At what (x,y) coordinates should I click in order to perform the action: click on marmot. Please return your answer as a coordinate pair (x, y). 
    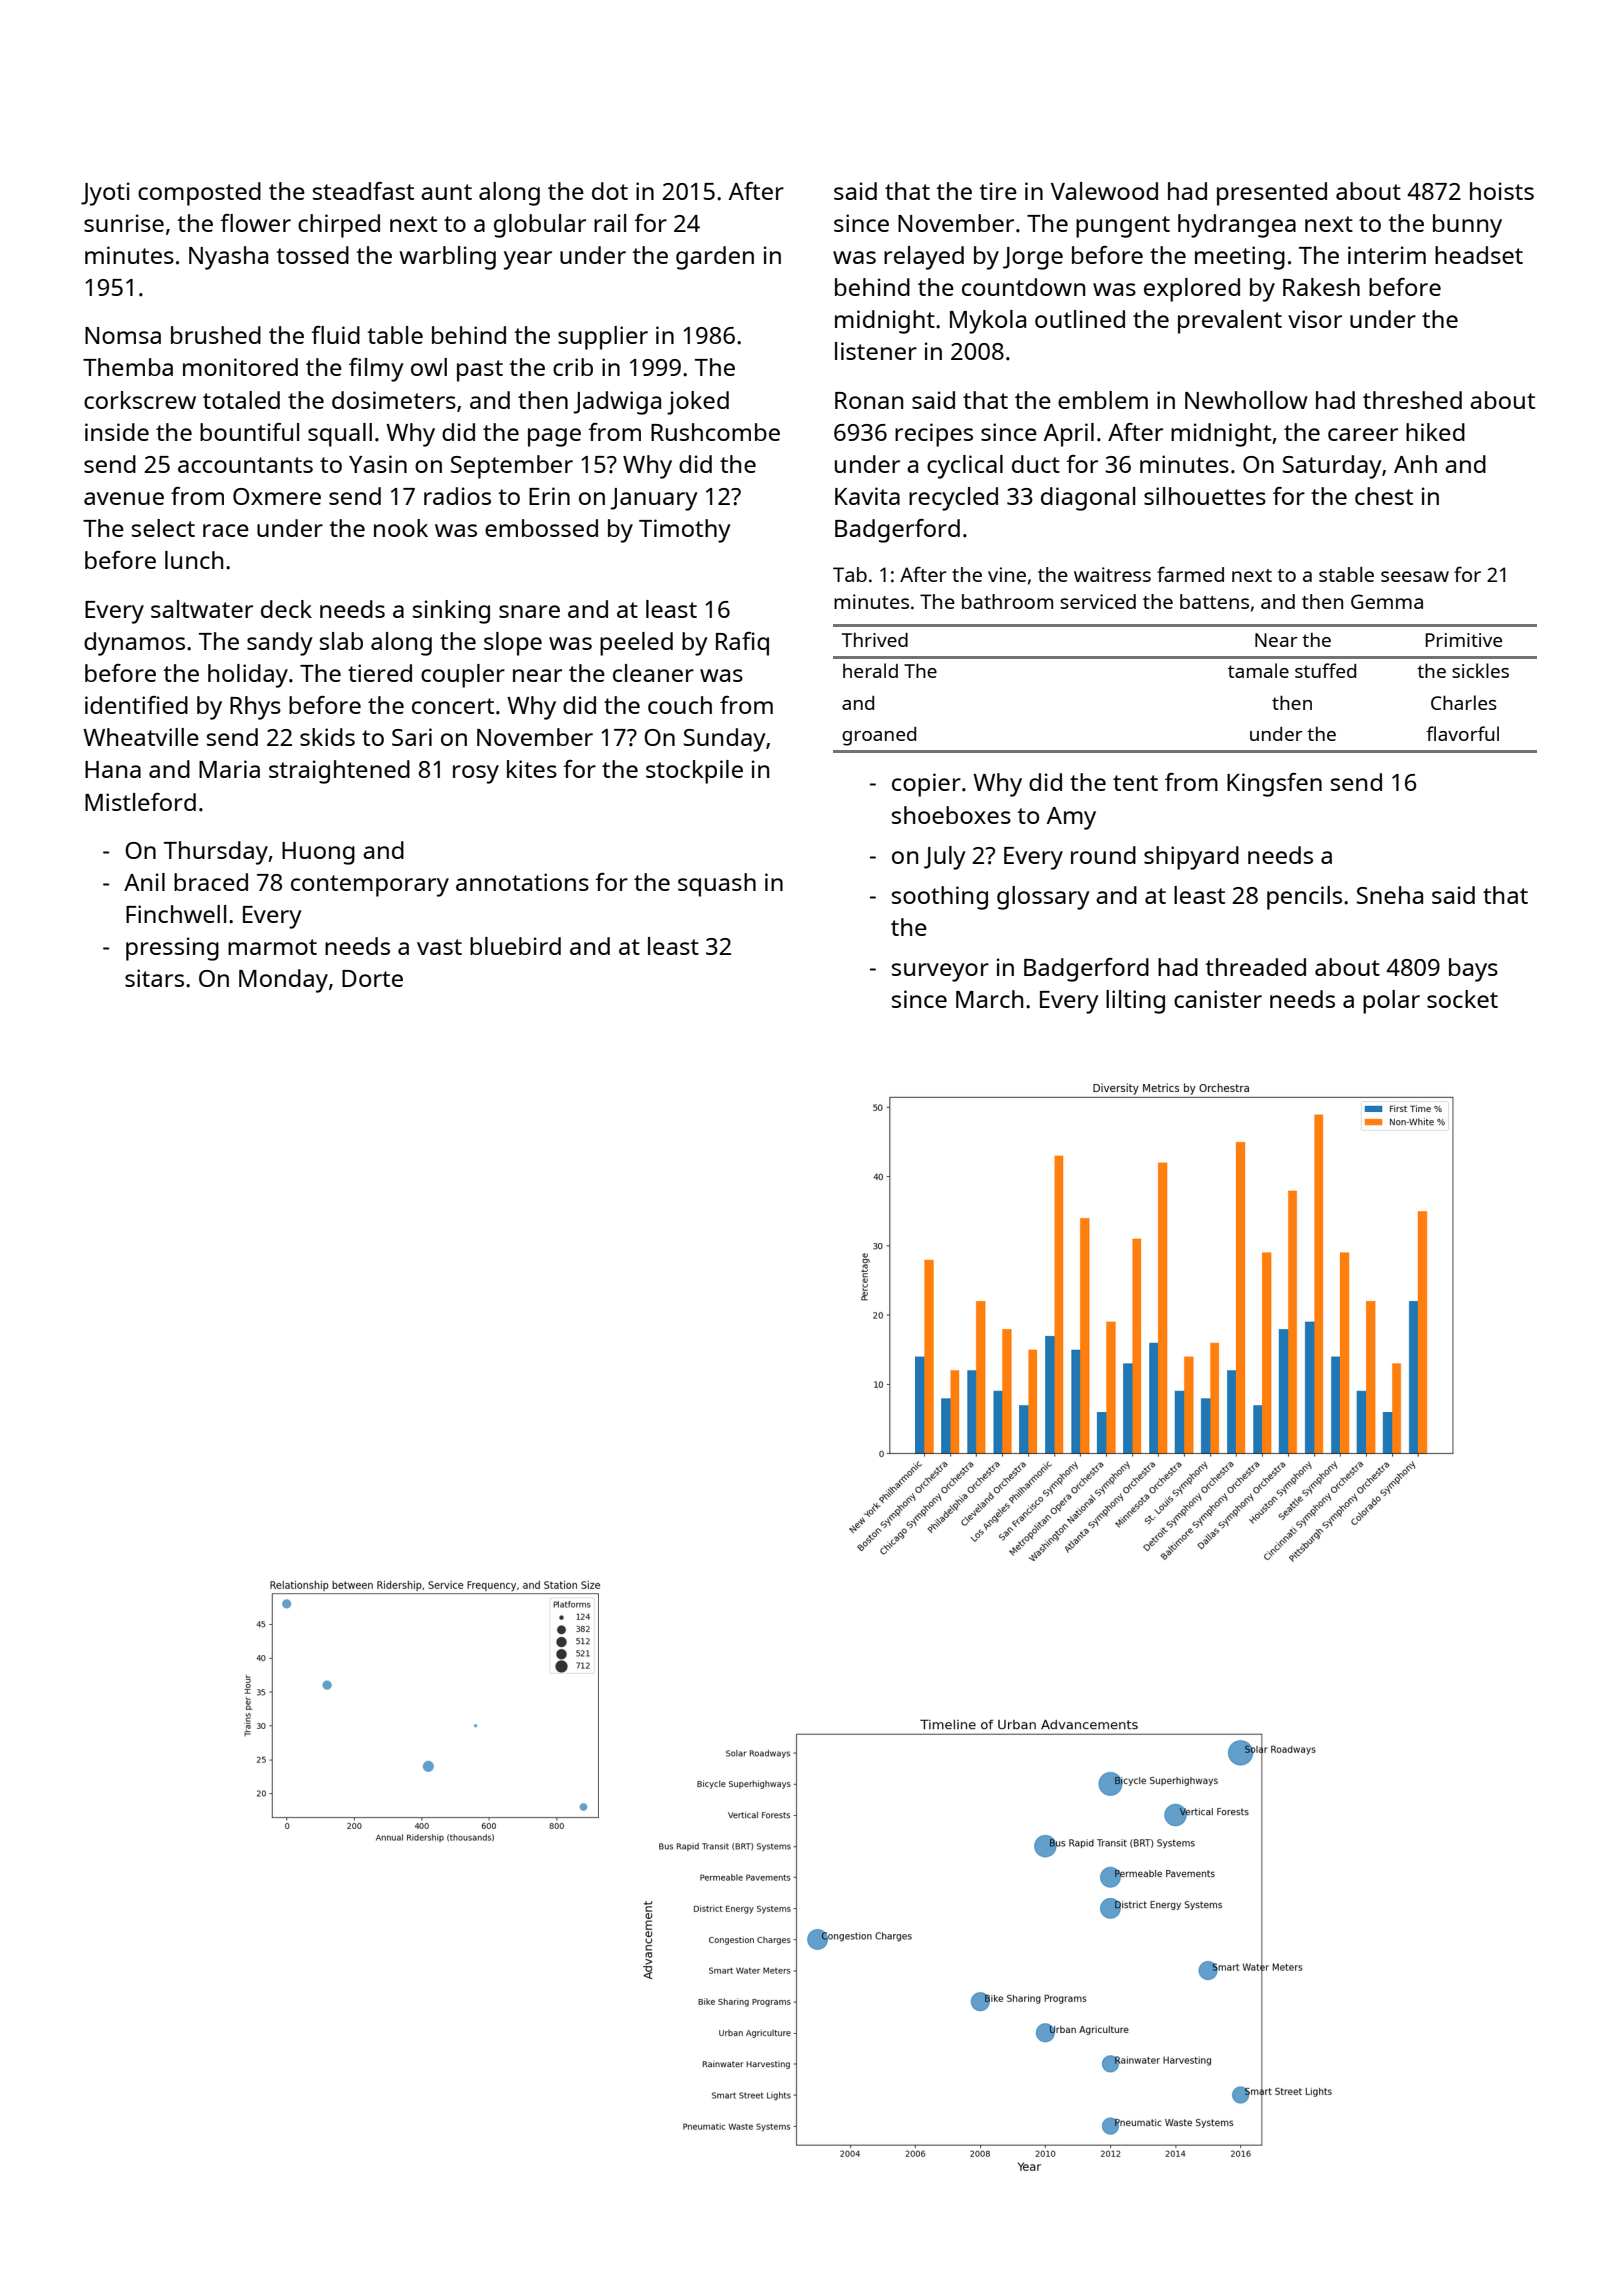
    Looking at the image, I should click on (272, 947).
